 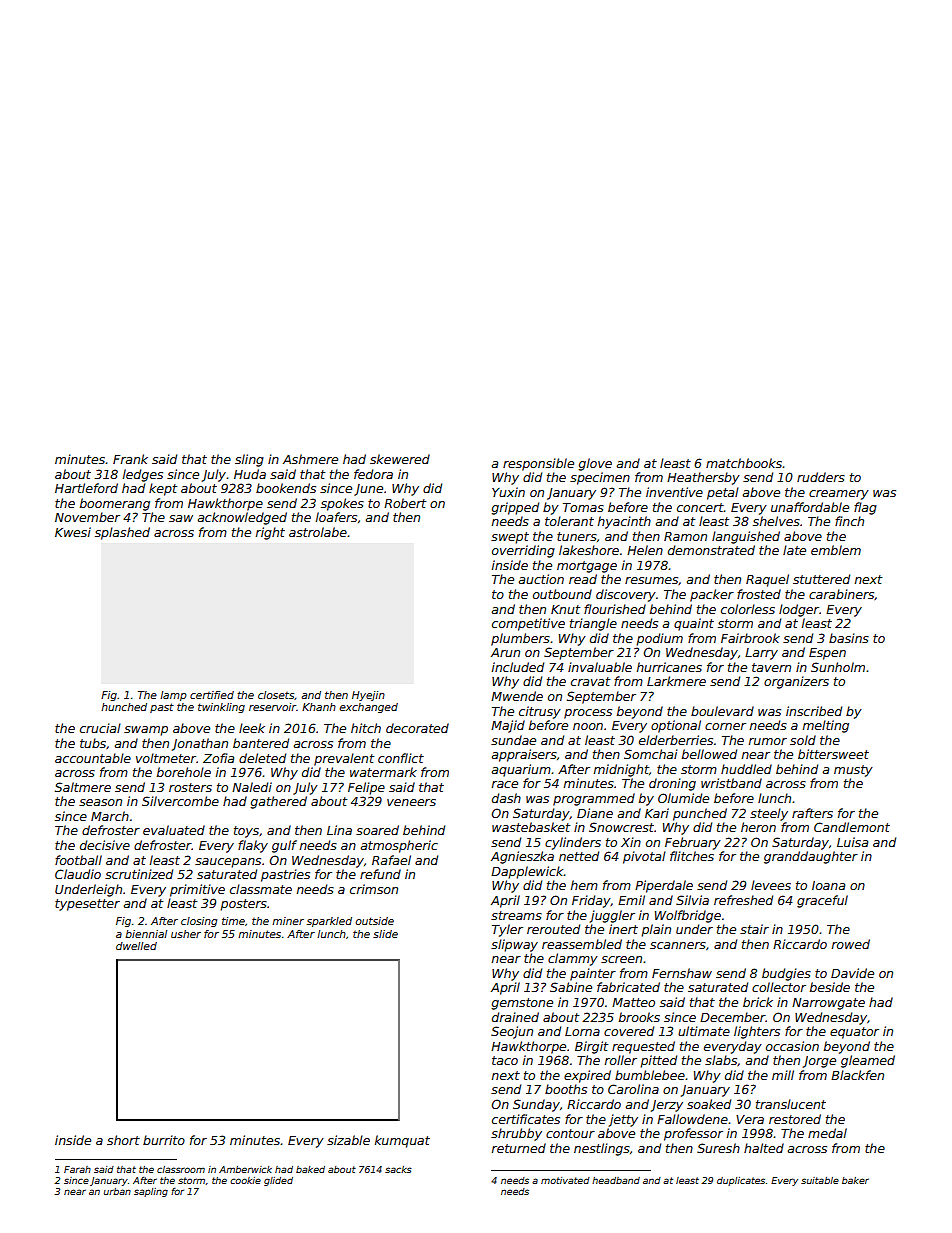 What do you see at coordinates (865, 508) in the screenshot?
I see `flag` at bounding box center [865, 508].
